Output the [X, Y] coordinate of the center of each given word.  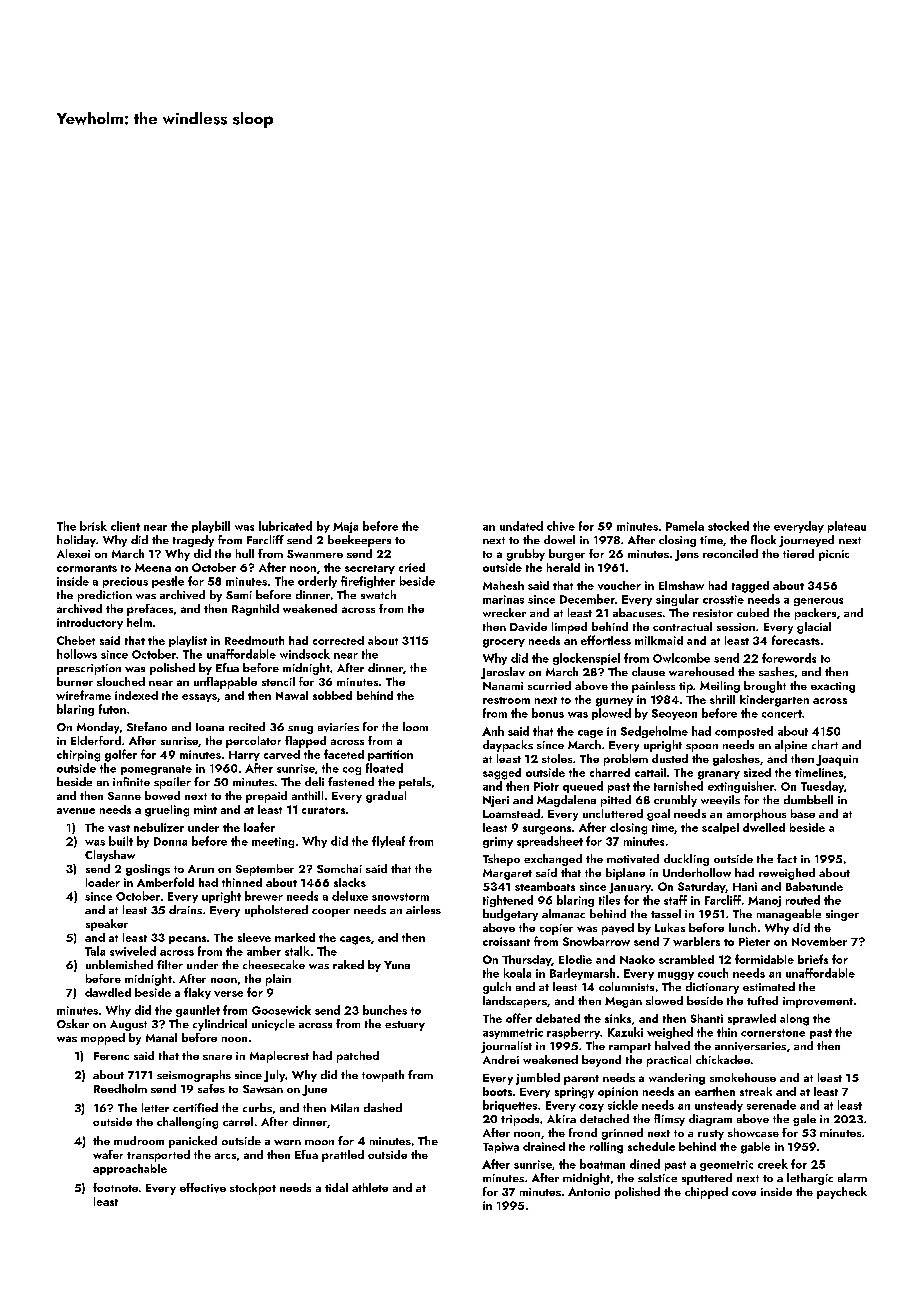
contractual [682, 626]
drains [185, 909]
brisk [93, 526]
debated [558, 1018]
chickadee [723, 1059]
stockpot [253, 1189]
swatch [378, 594]
